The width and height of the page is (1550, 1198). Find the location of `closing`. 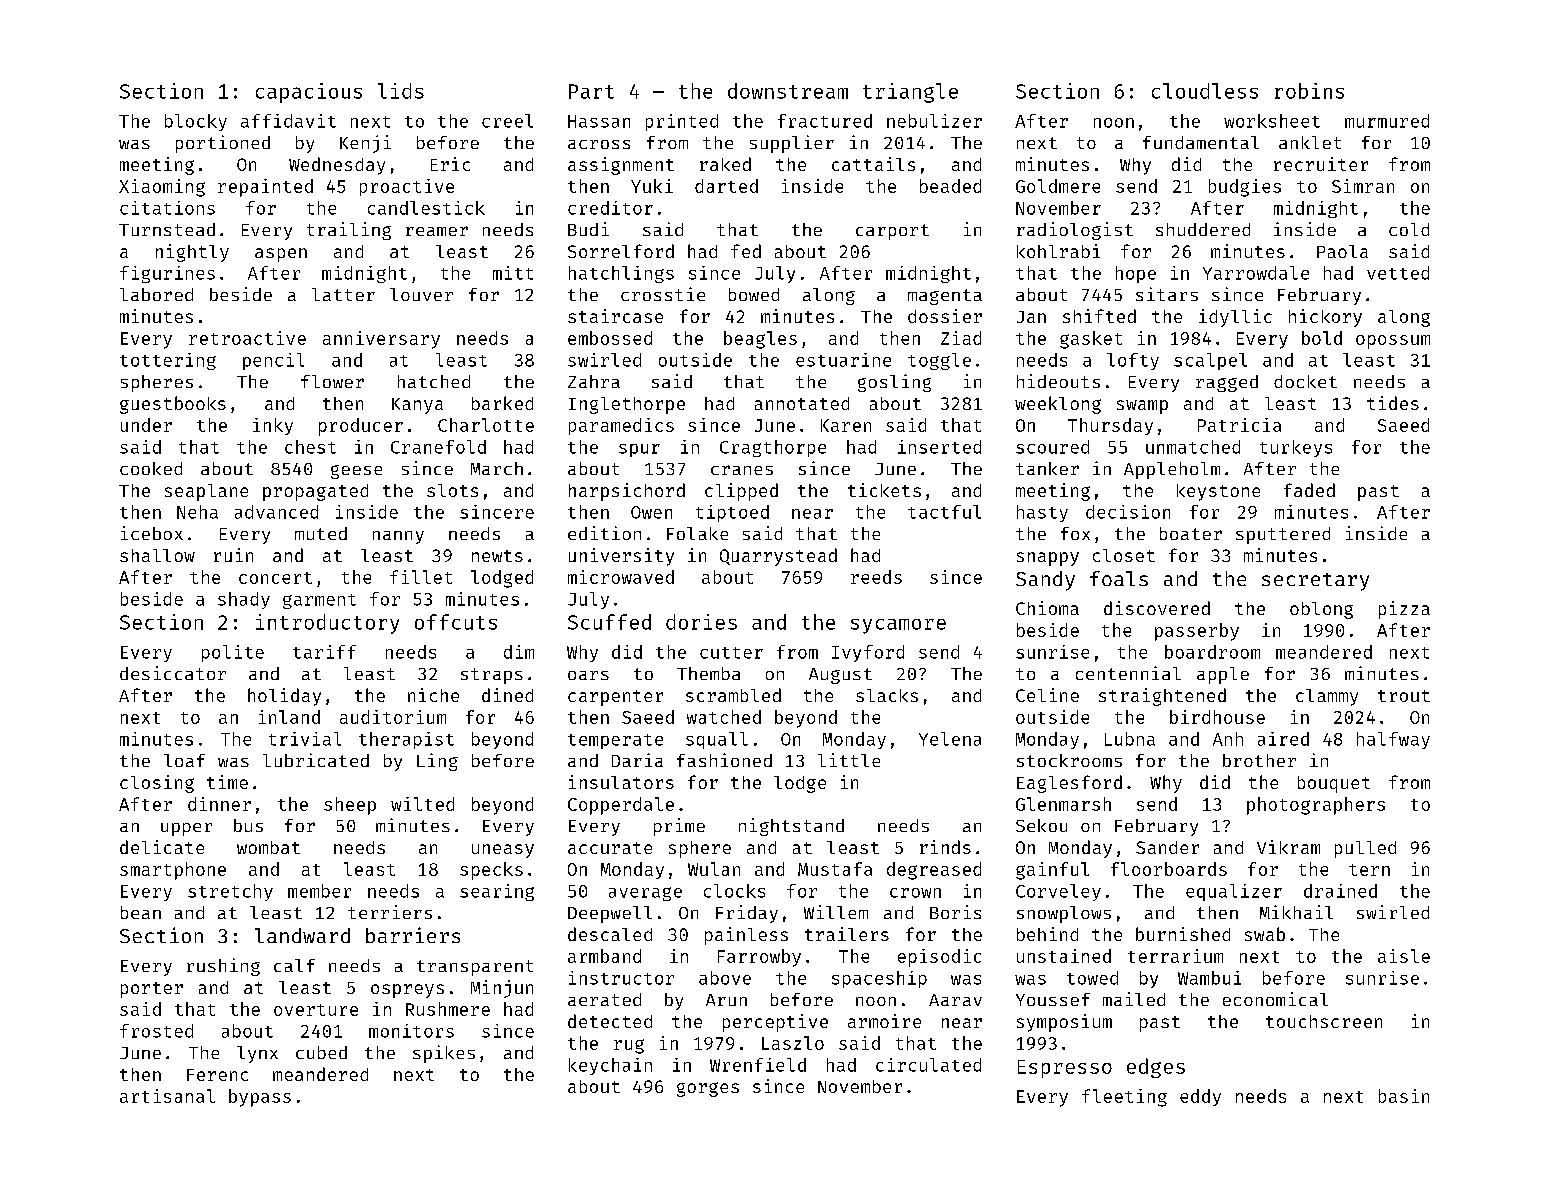

closing is located at coordinates (157, 784).
